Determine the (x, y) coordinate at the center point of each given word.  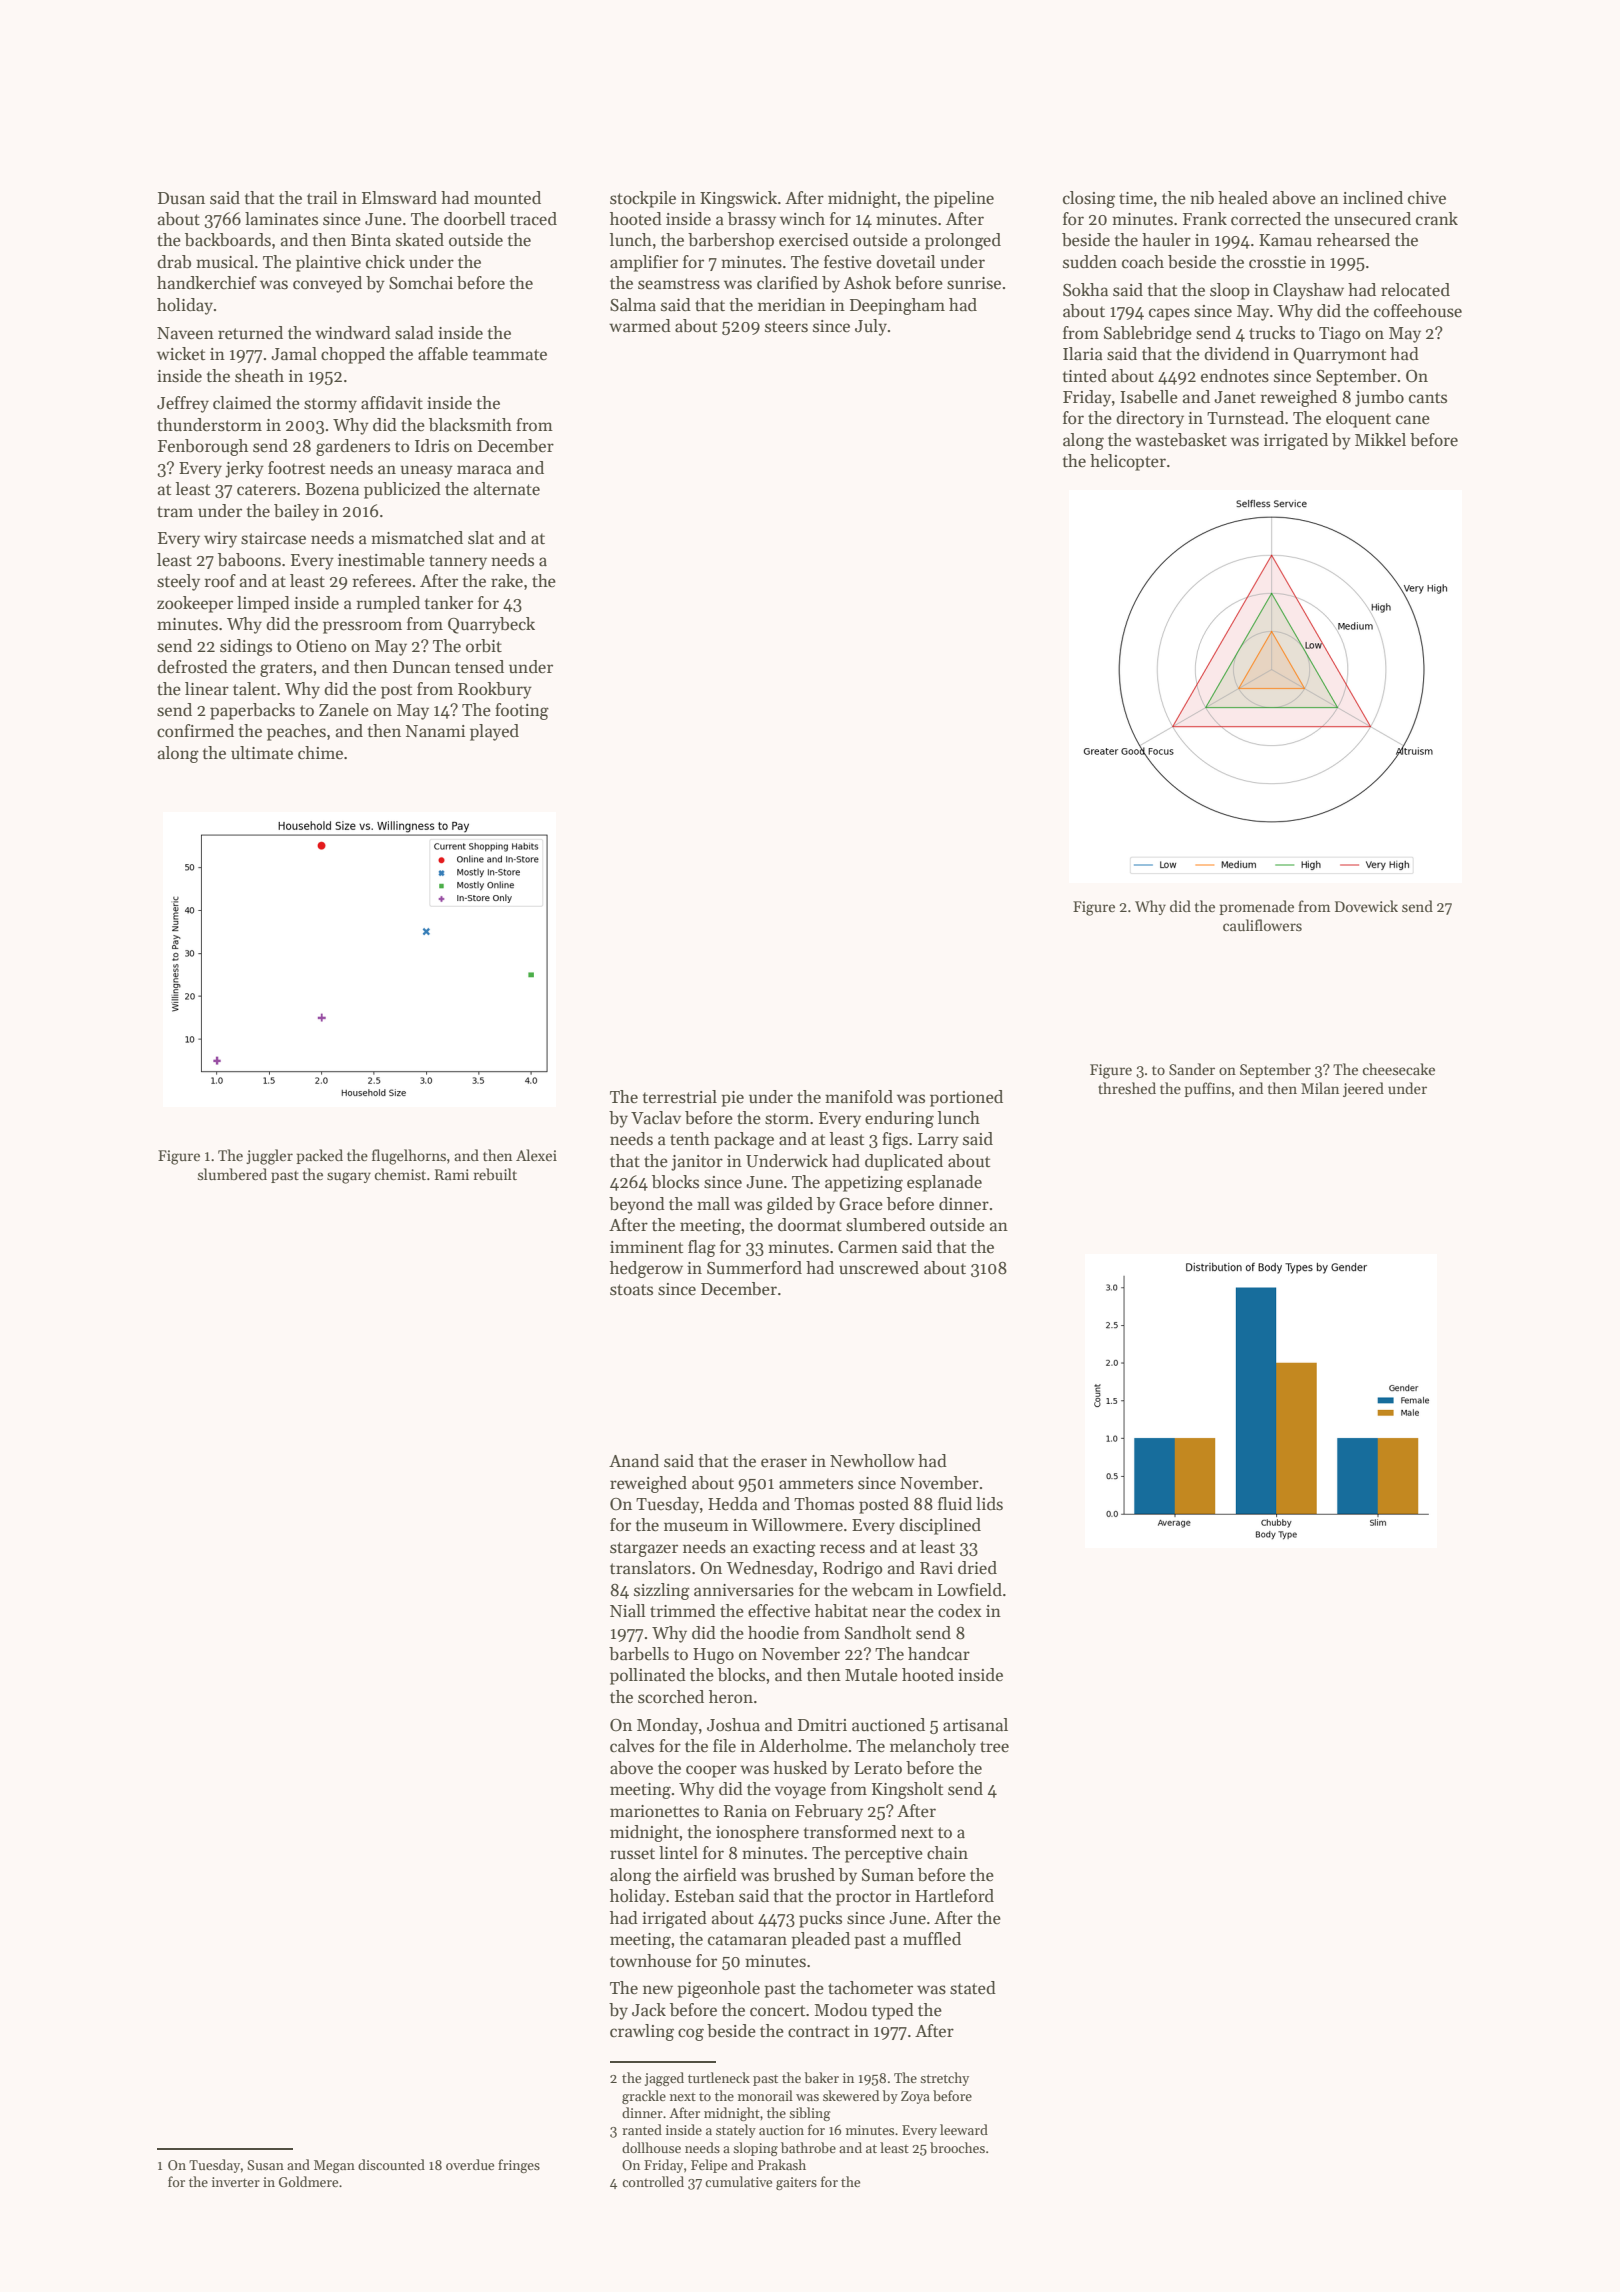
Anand (634, 1461)
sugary (349, 1178)
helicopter (1128, 462)
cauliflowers (1262, 925)
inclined (1373, 198)
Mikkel (1380, 440)
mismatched (417, 538)
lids (989, 1504)
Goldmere (308, 2181)
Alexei (536, 1155)
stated (973, 1988)
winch (802, 218)
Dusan (181, 198)
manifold (859, 1097)
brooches (957, 2147)
